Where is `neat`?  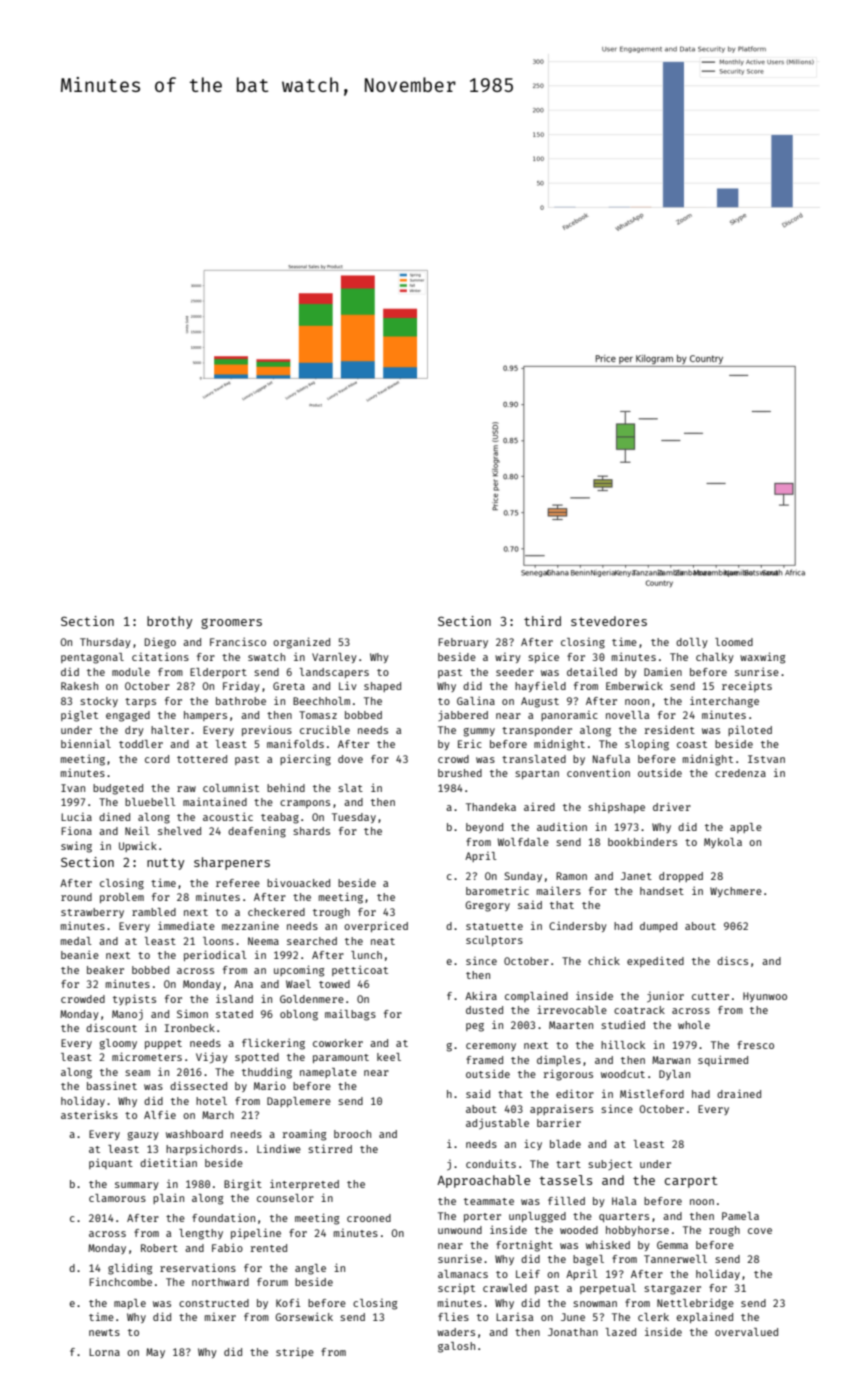
neat is located at coordinates (383, 941).
